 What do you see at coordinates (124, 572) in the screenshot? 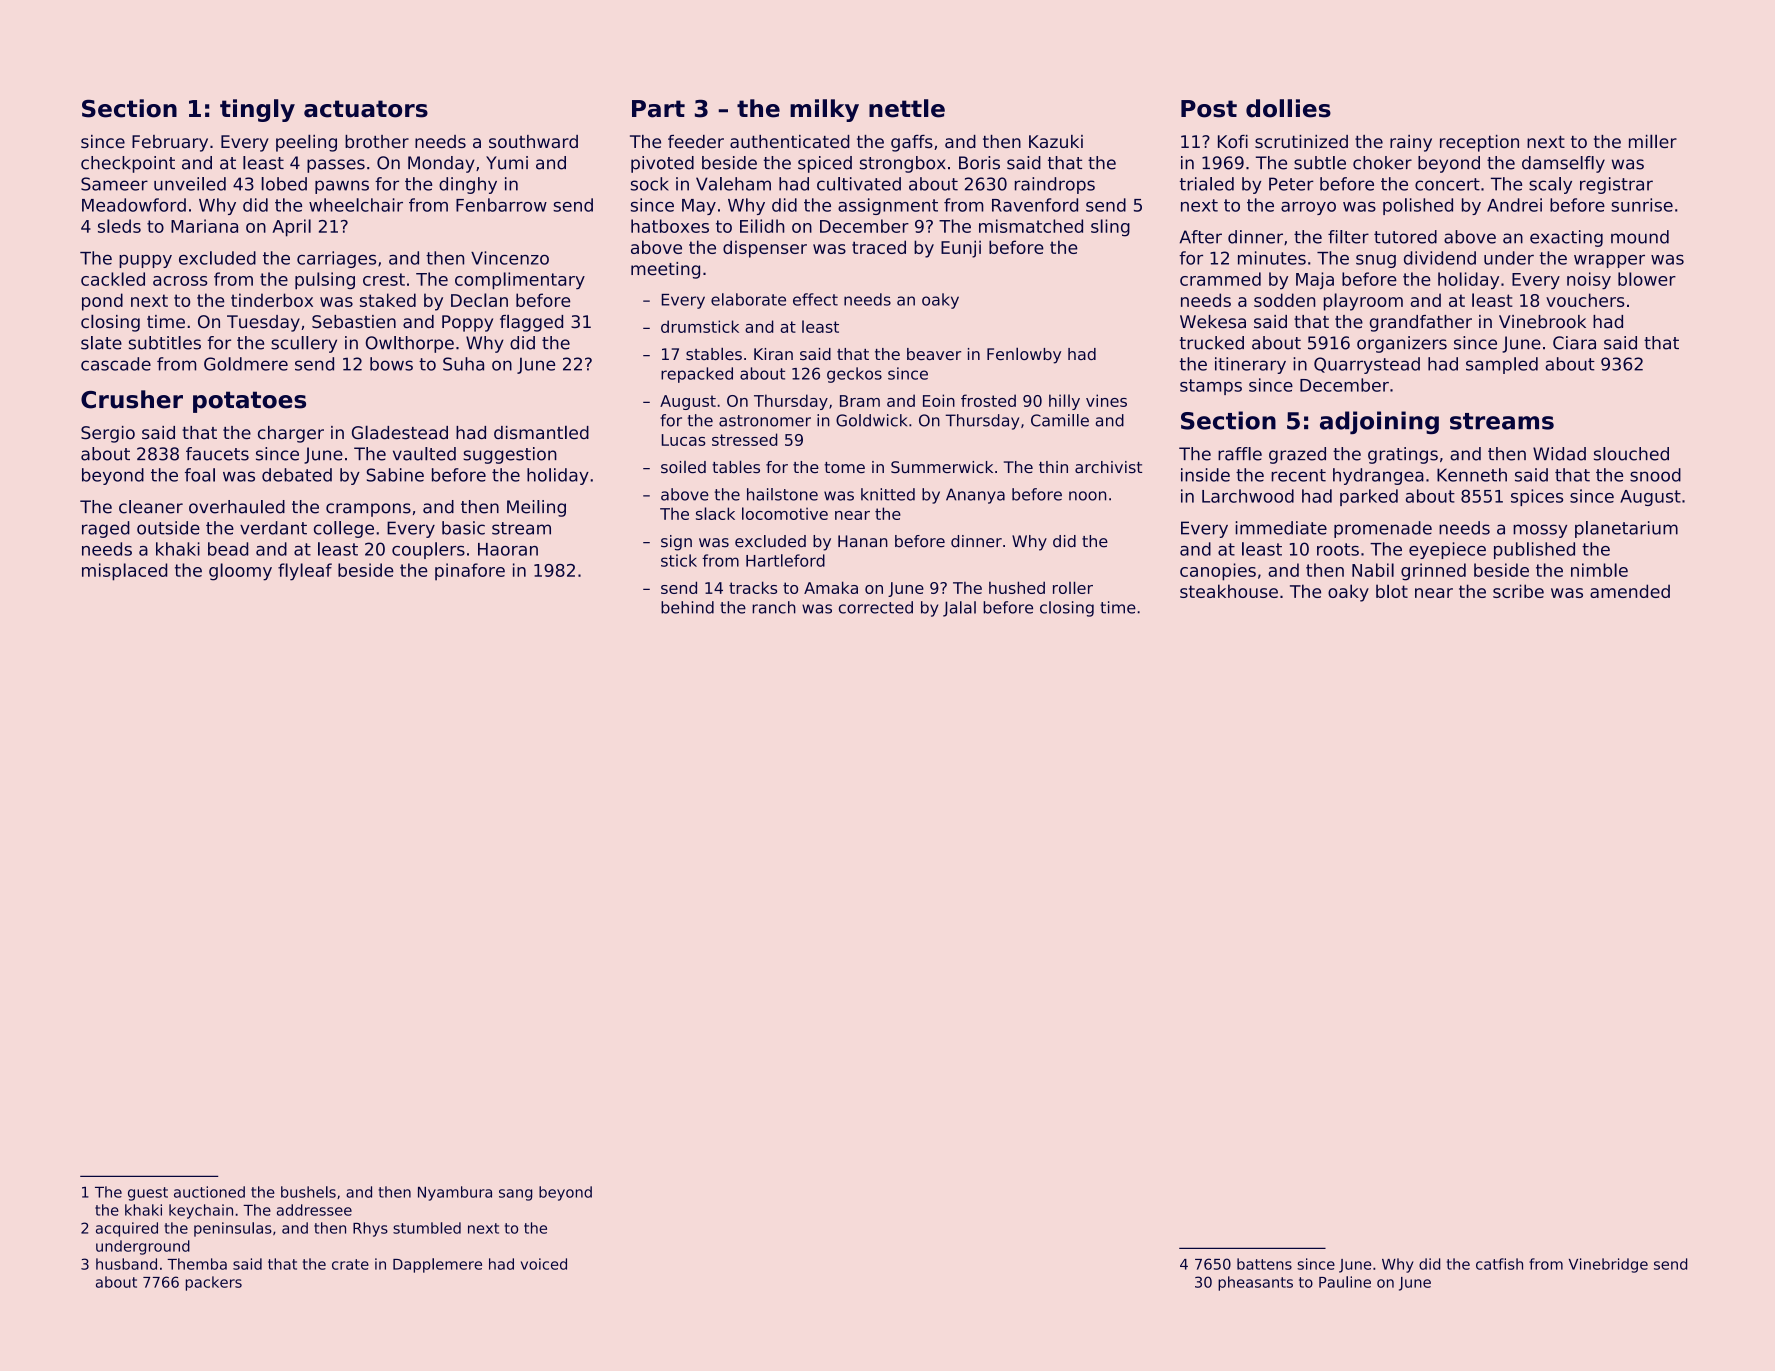
I see `misplaced` at bounding box center [124, 572].
